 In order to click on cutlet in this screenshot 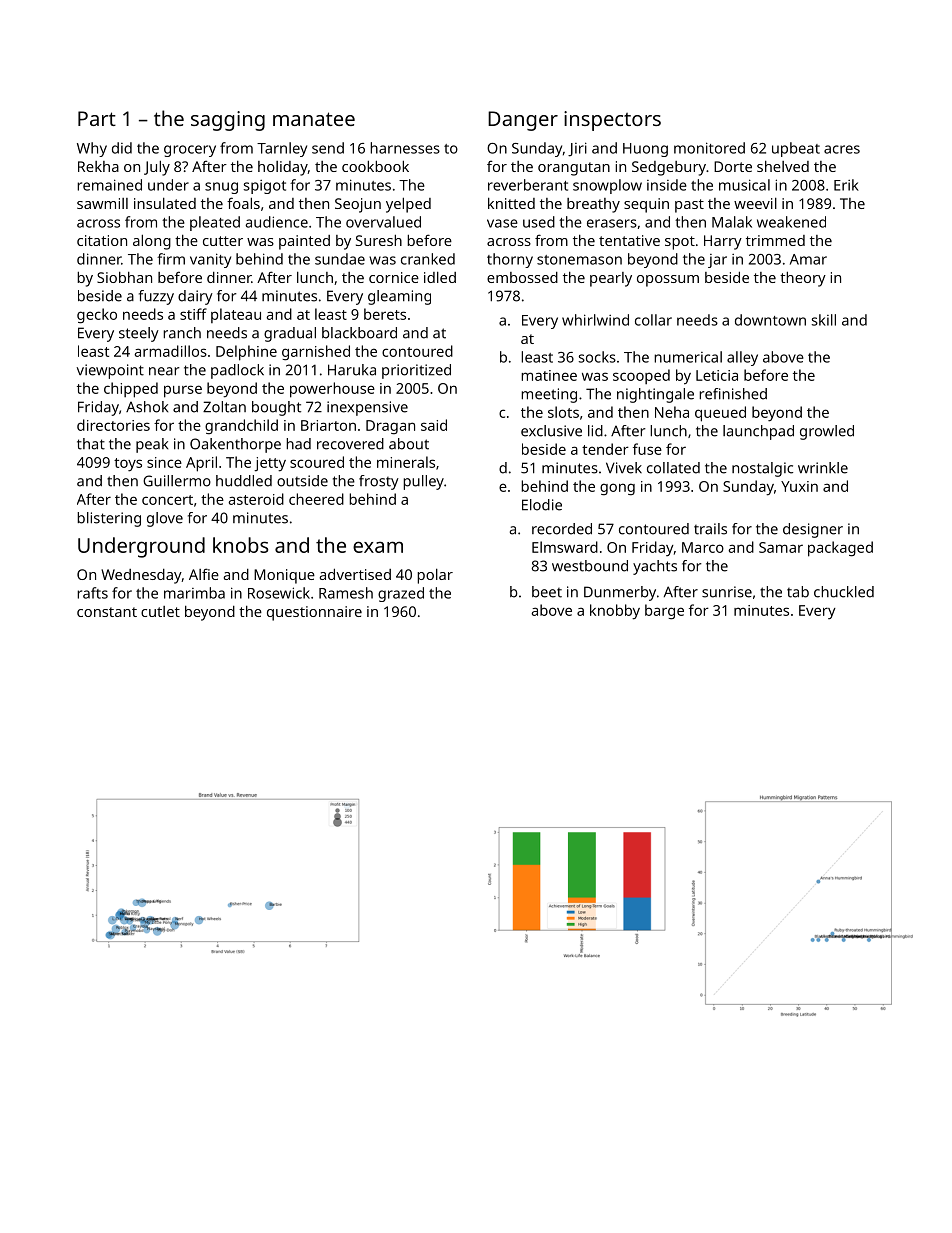, I will do `click(160, 611)`.
